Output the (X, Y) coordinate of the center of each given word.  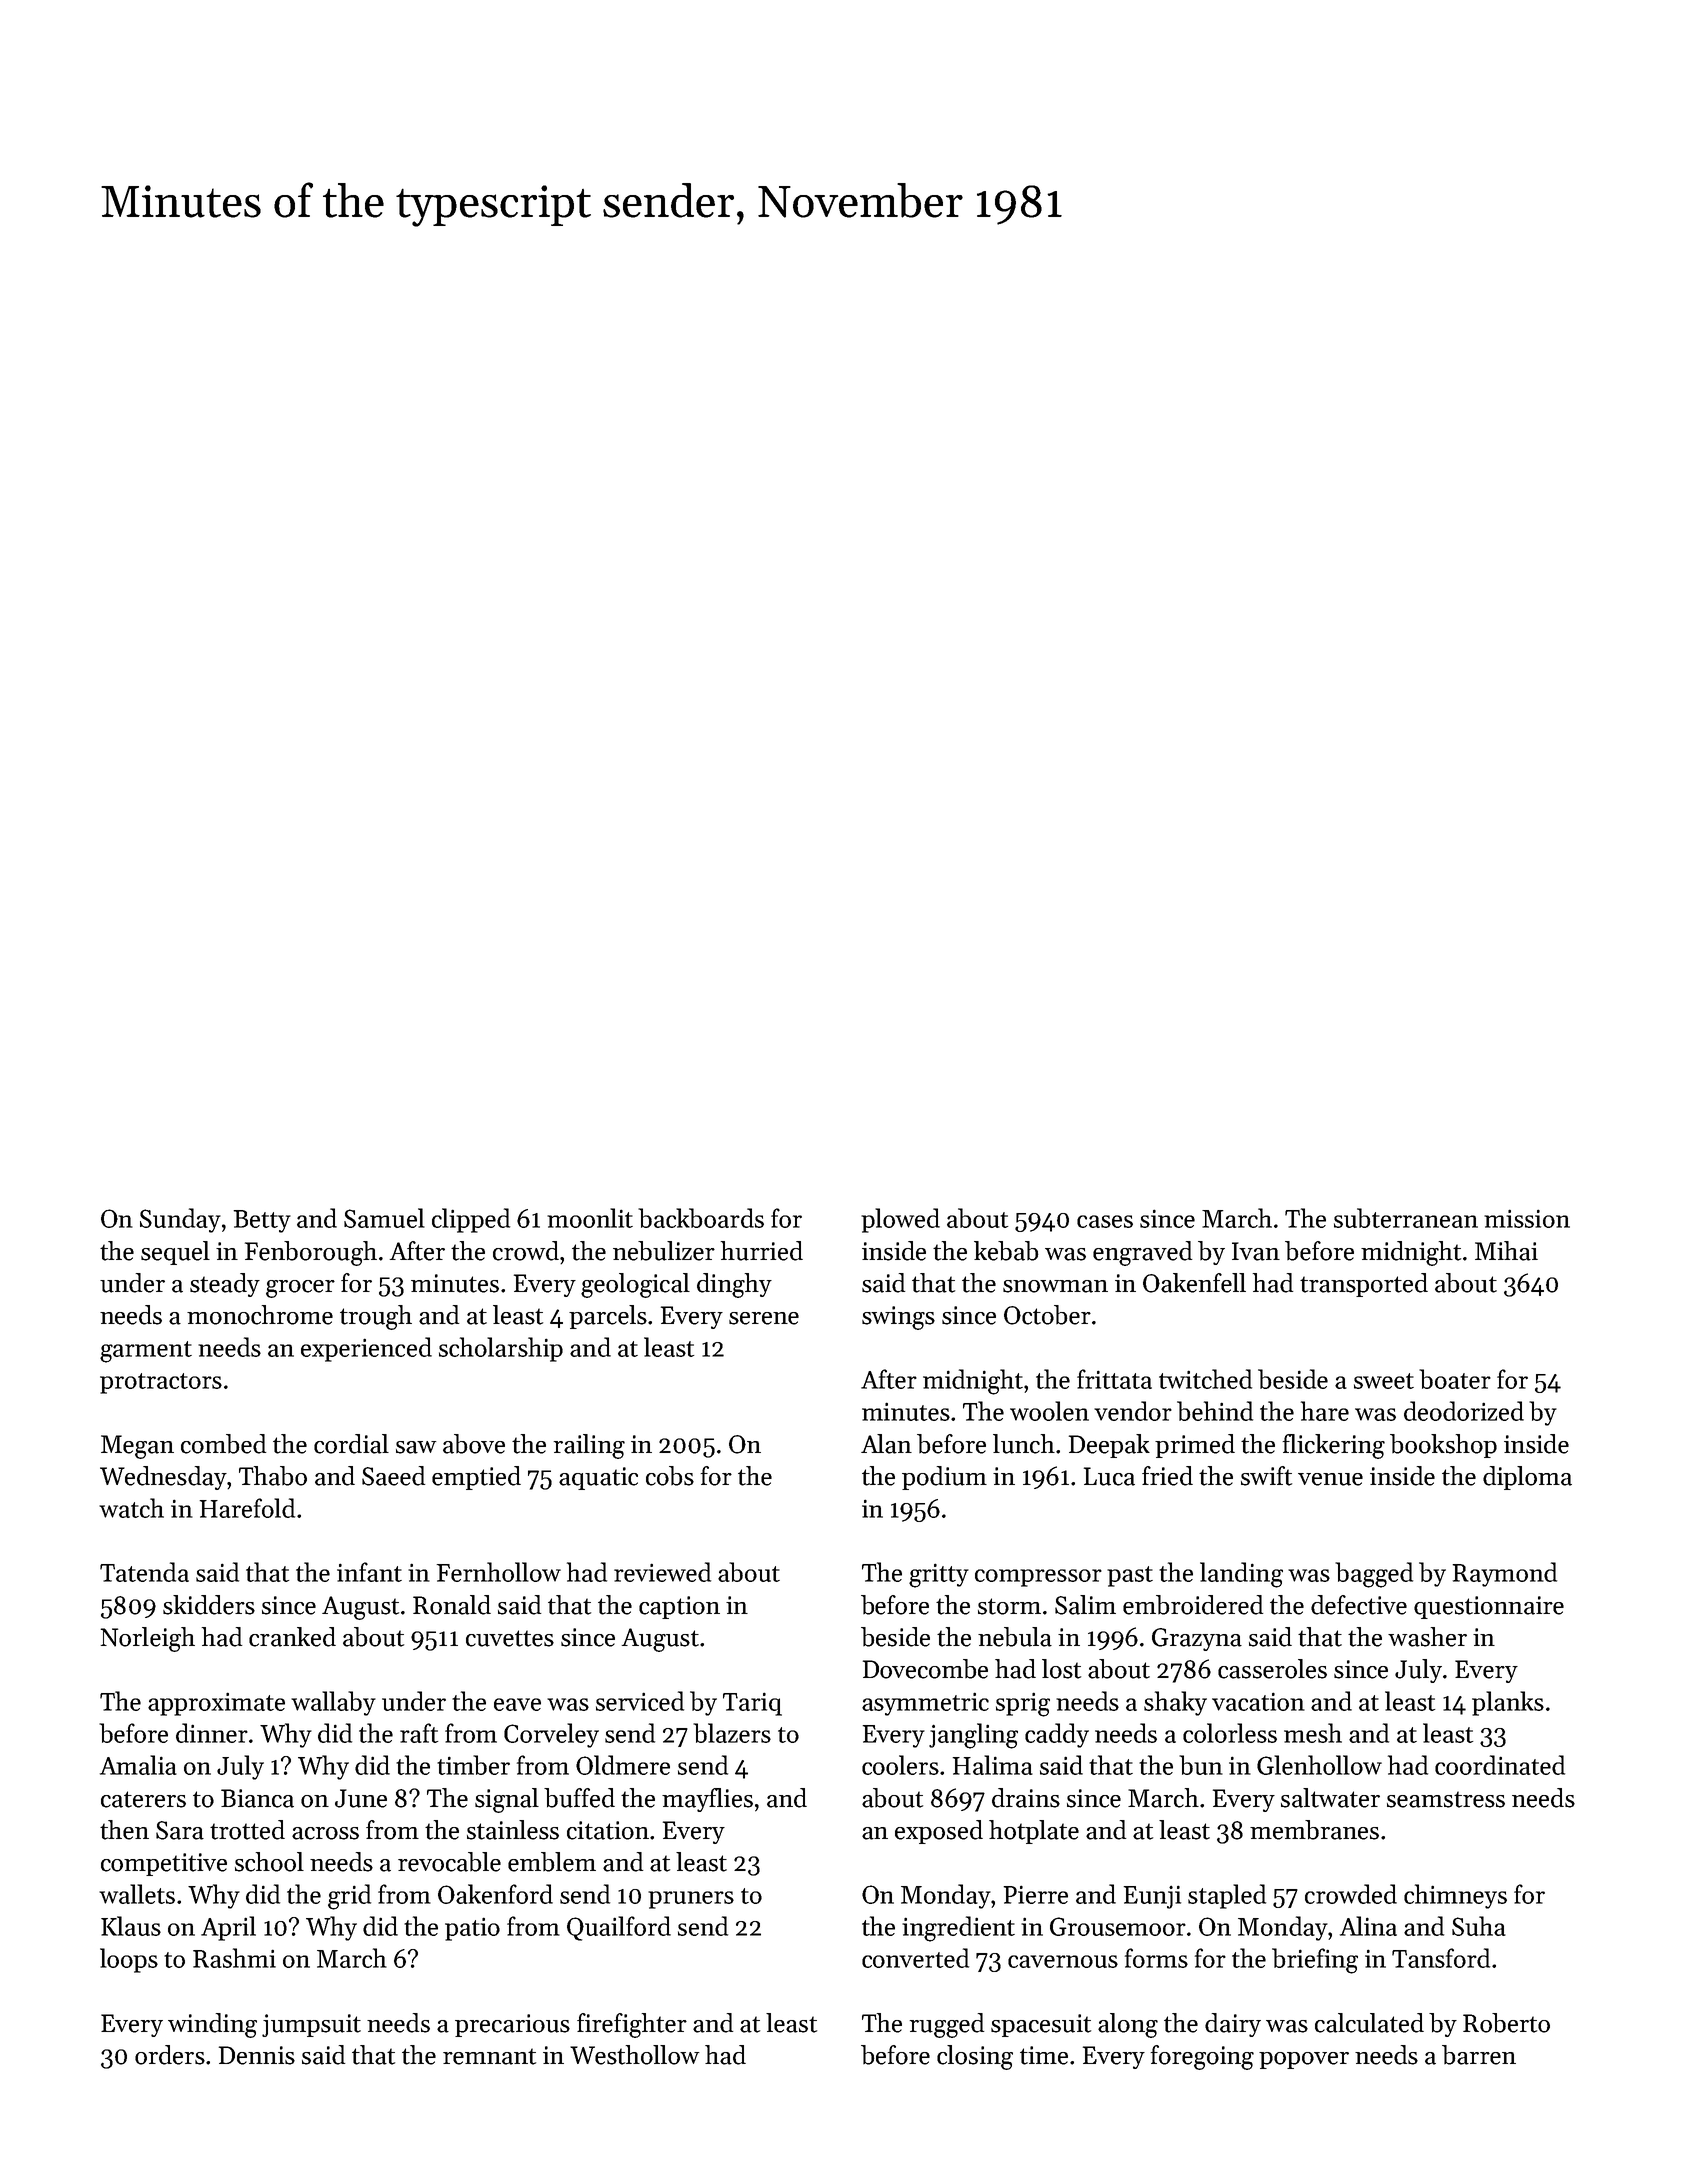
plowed (900, 1220)
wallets (137, 1894)
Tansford (1441, 1958)
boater (1455, 1379)
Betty (262, 1221)
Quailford (619, 1928)
